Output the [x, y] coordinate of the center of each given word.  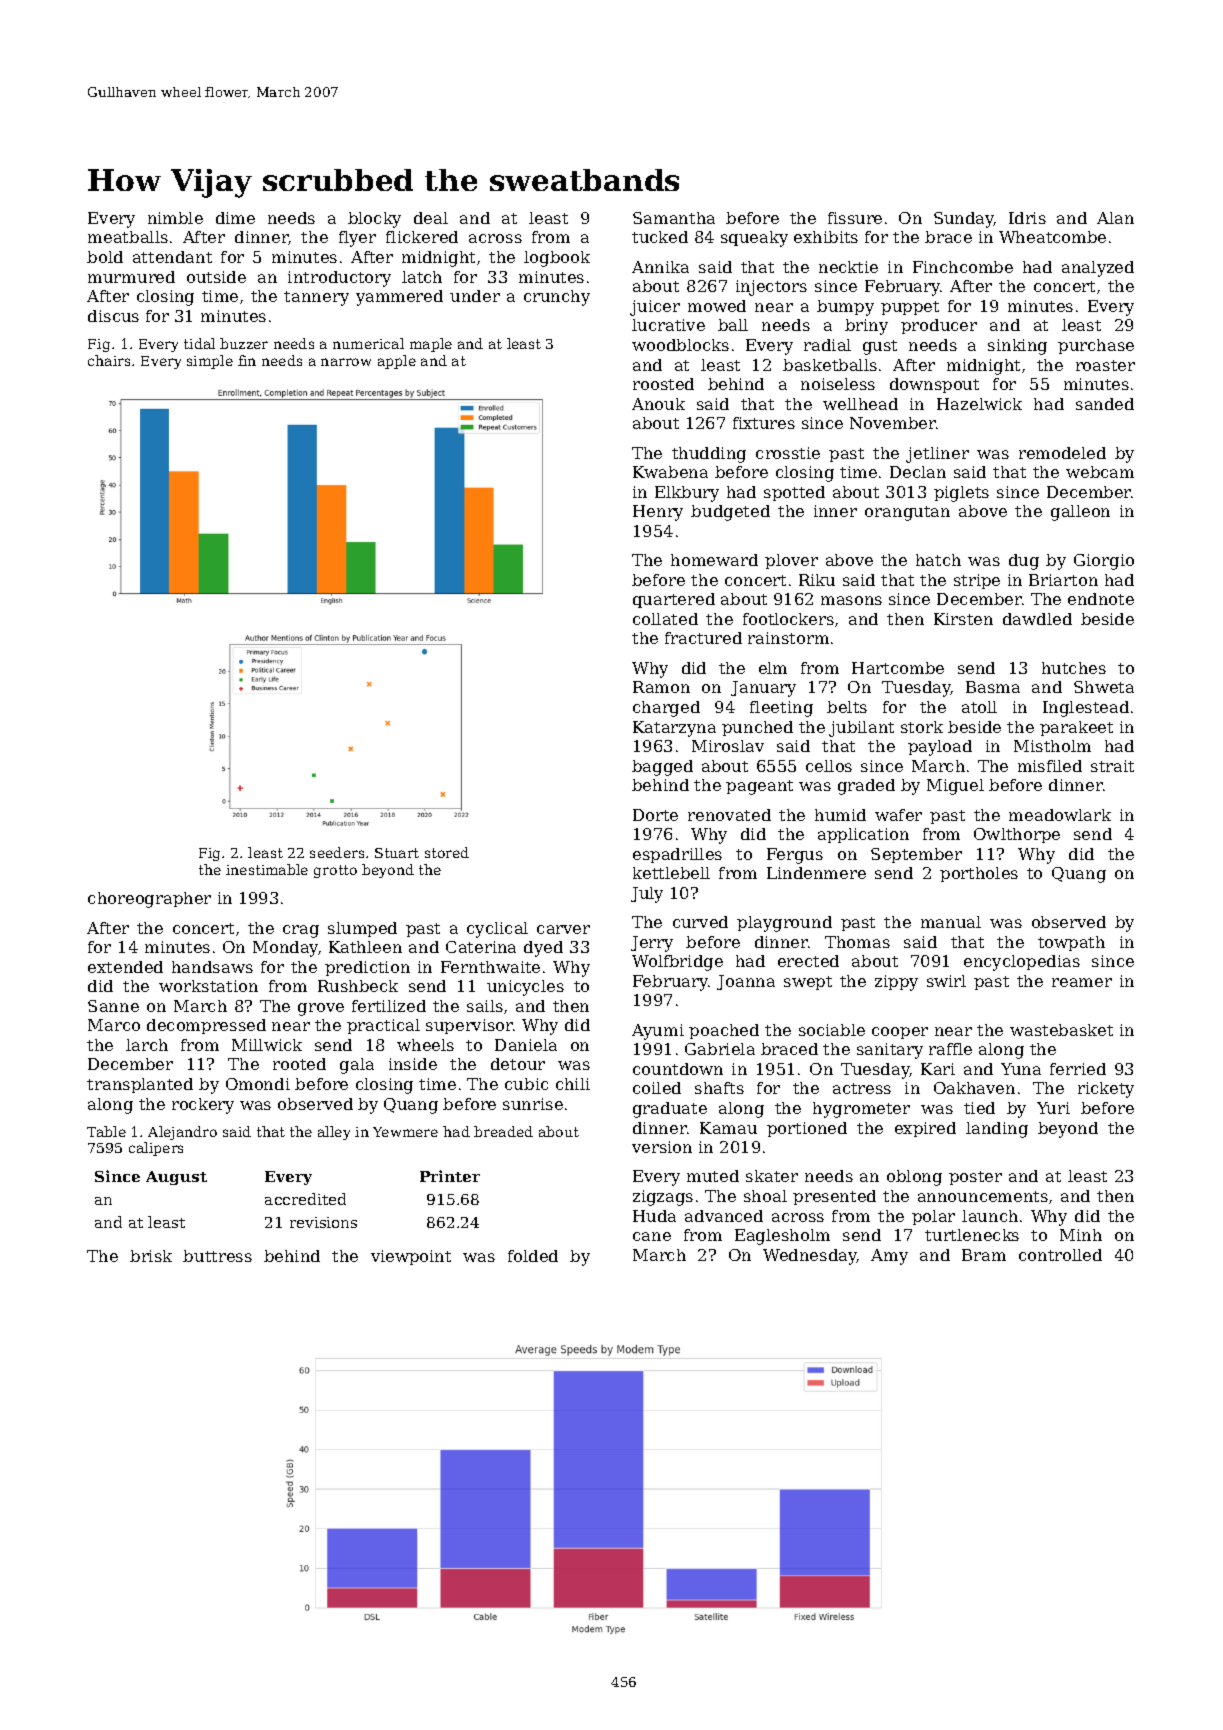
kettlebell [671, 873]
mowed [717, 306]
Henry [658, 513]
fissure [855, 218]
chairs [109, 360]
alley [334, 1133]
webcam [1100, 472]
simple [210, 362]
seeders [337, 852]
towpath [1071, 943]
